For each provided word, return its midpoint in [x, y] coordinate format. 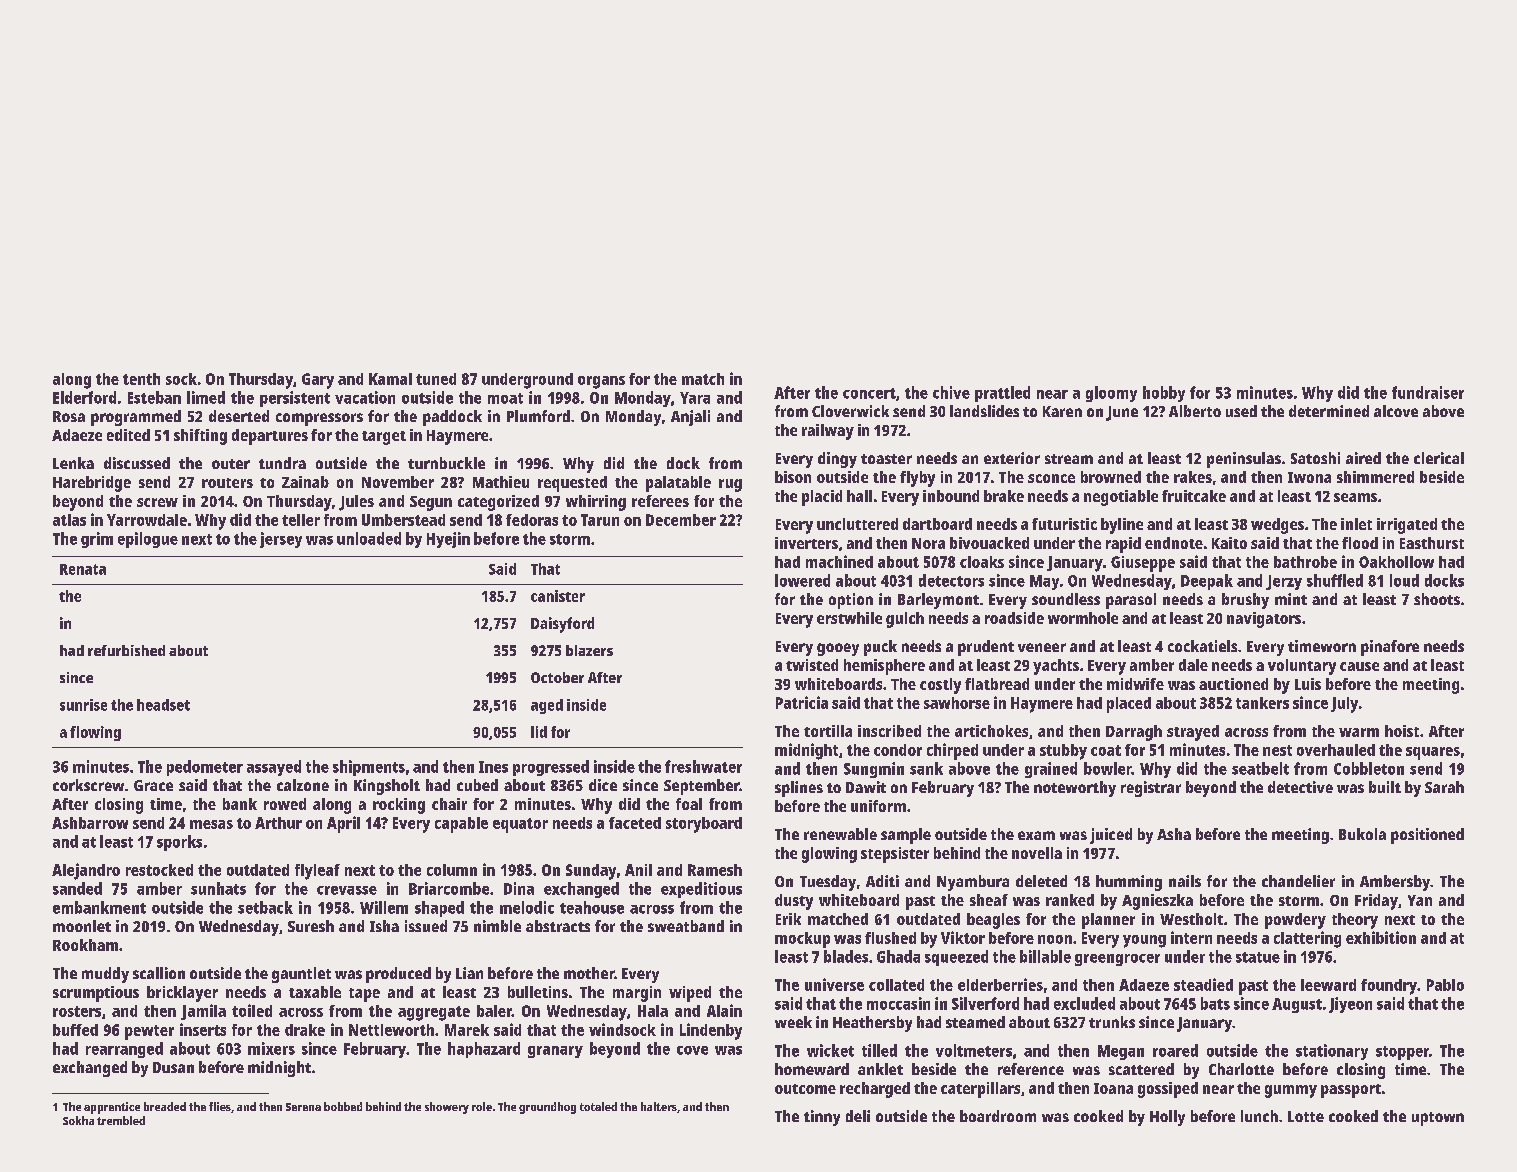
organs [601, 382]
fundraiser [1428, 392]
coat [1106, 750]
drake [305, 1030]
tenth [141, 379]
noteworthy [1075, 789]
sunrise [83, 705]
